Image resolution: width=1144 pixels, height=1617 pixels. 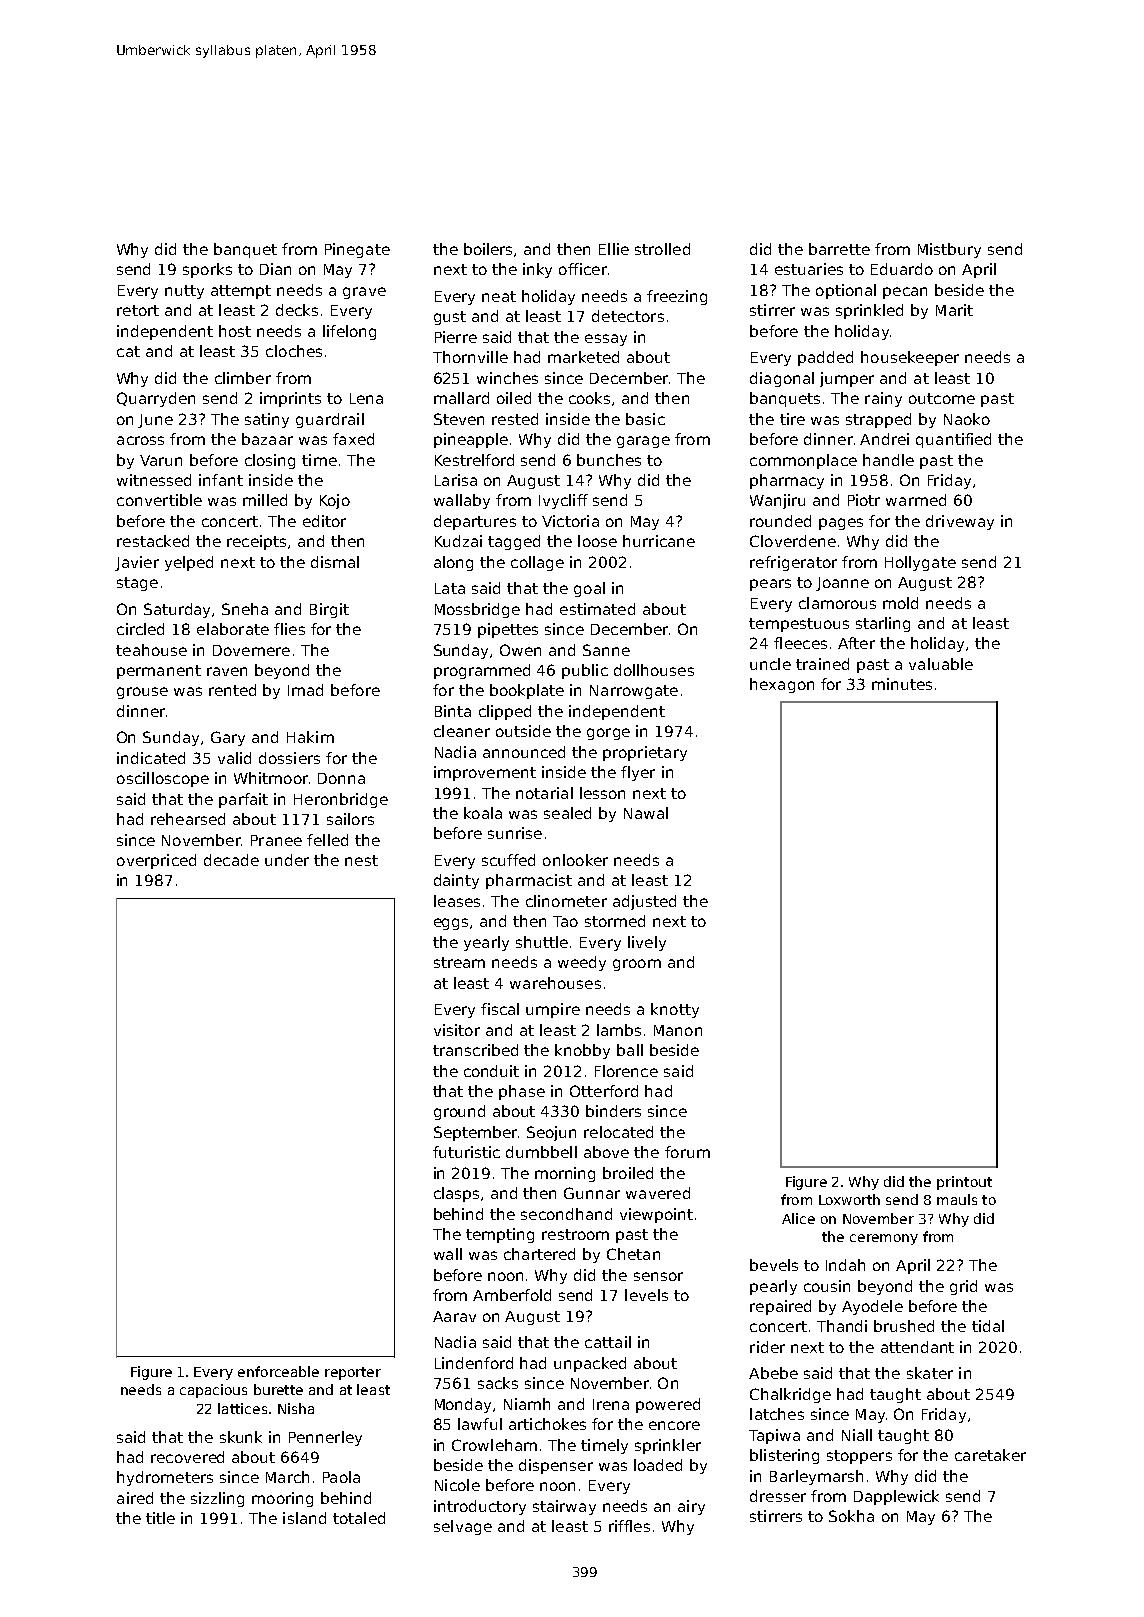 I want to click on morning, so click(x=565, y=1174).
